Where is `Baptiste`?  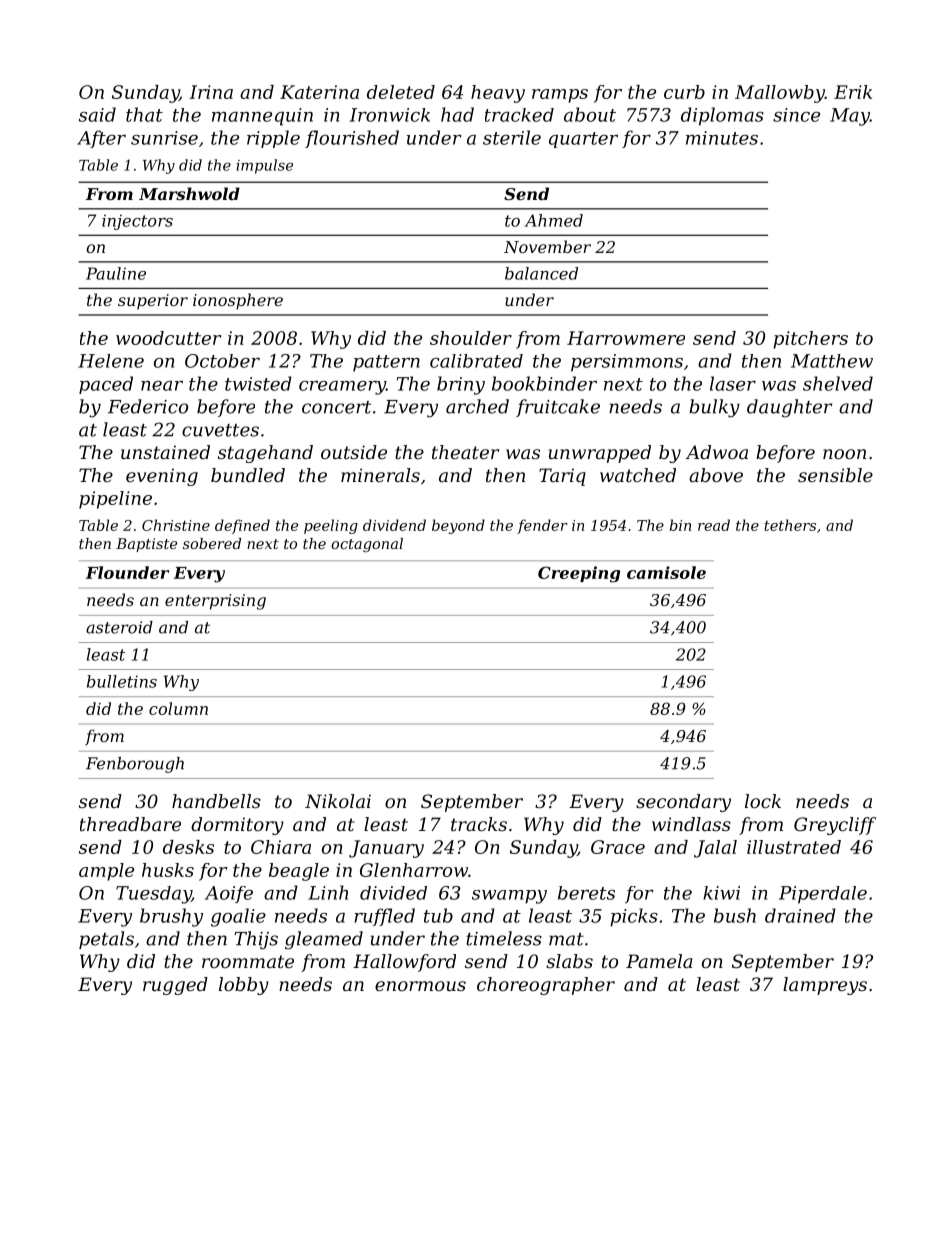 Baptiste is located at coordinates (146, 545).
